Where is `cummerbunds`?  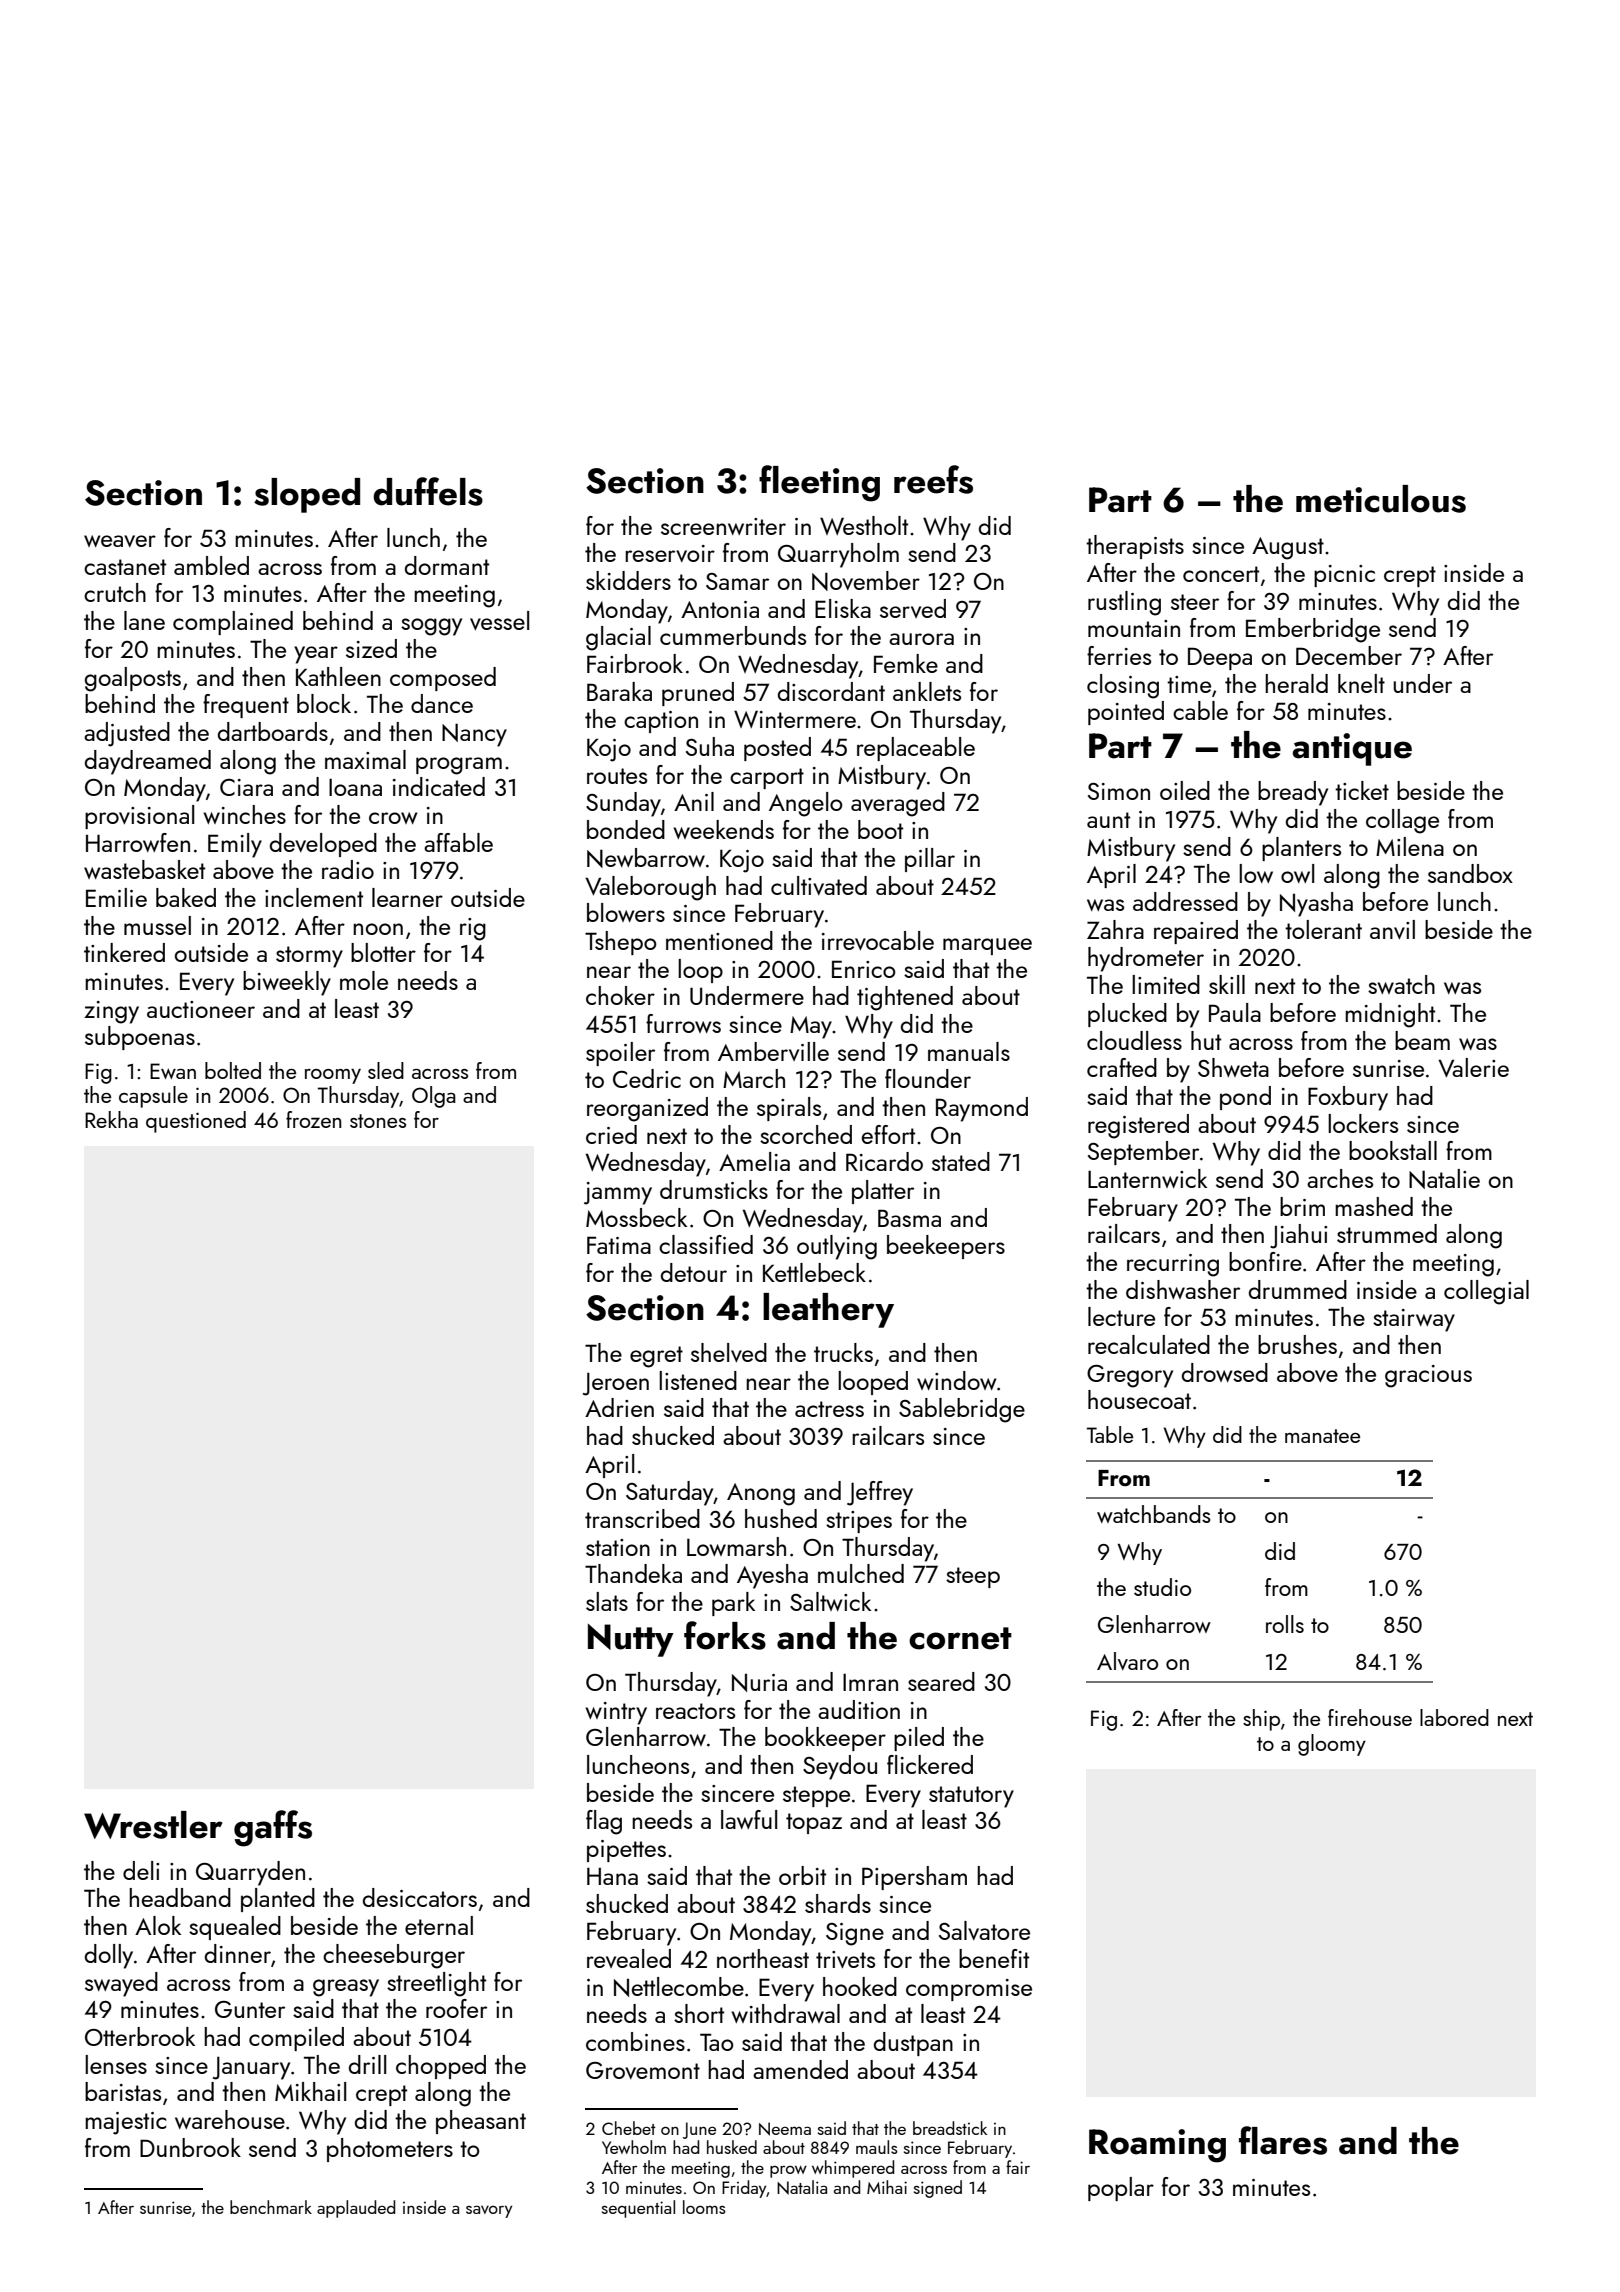
cummerbunds is located at coordinates (733, 635).
